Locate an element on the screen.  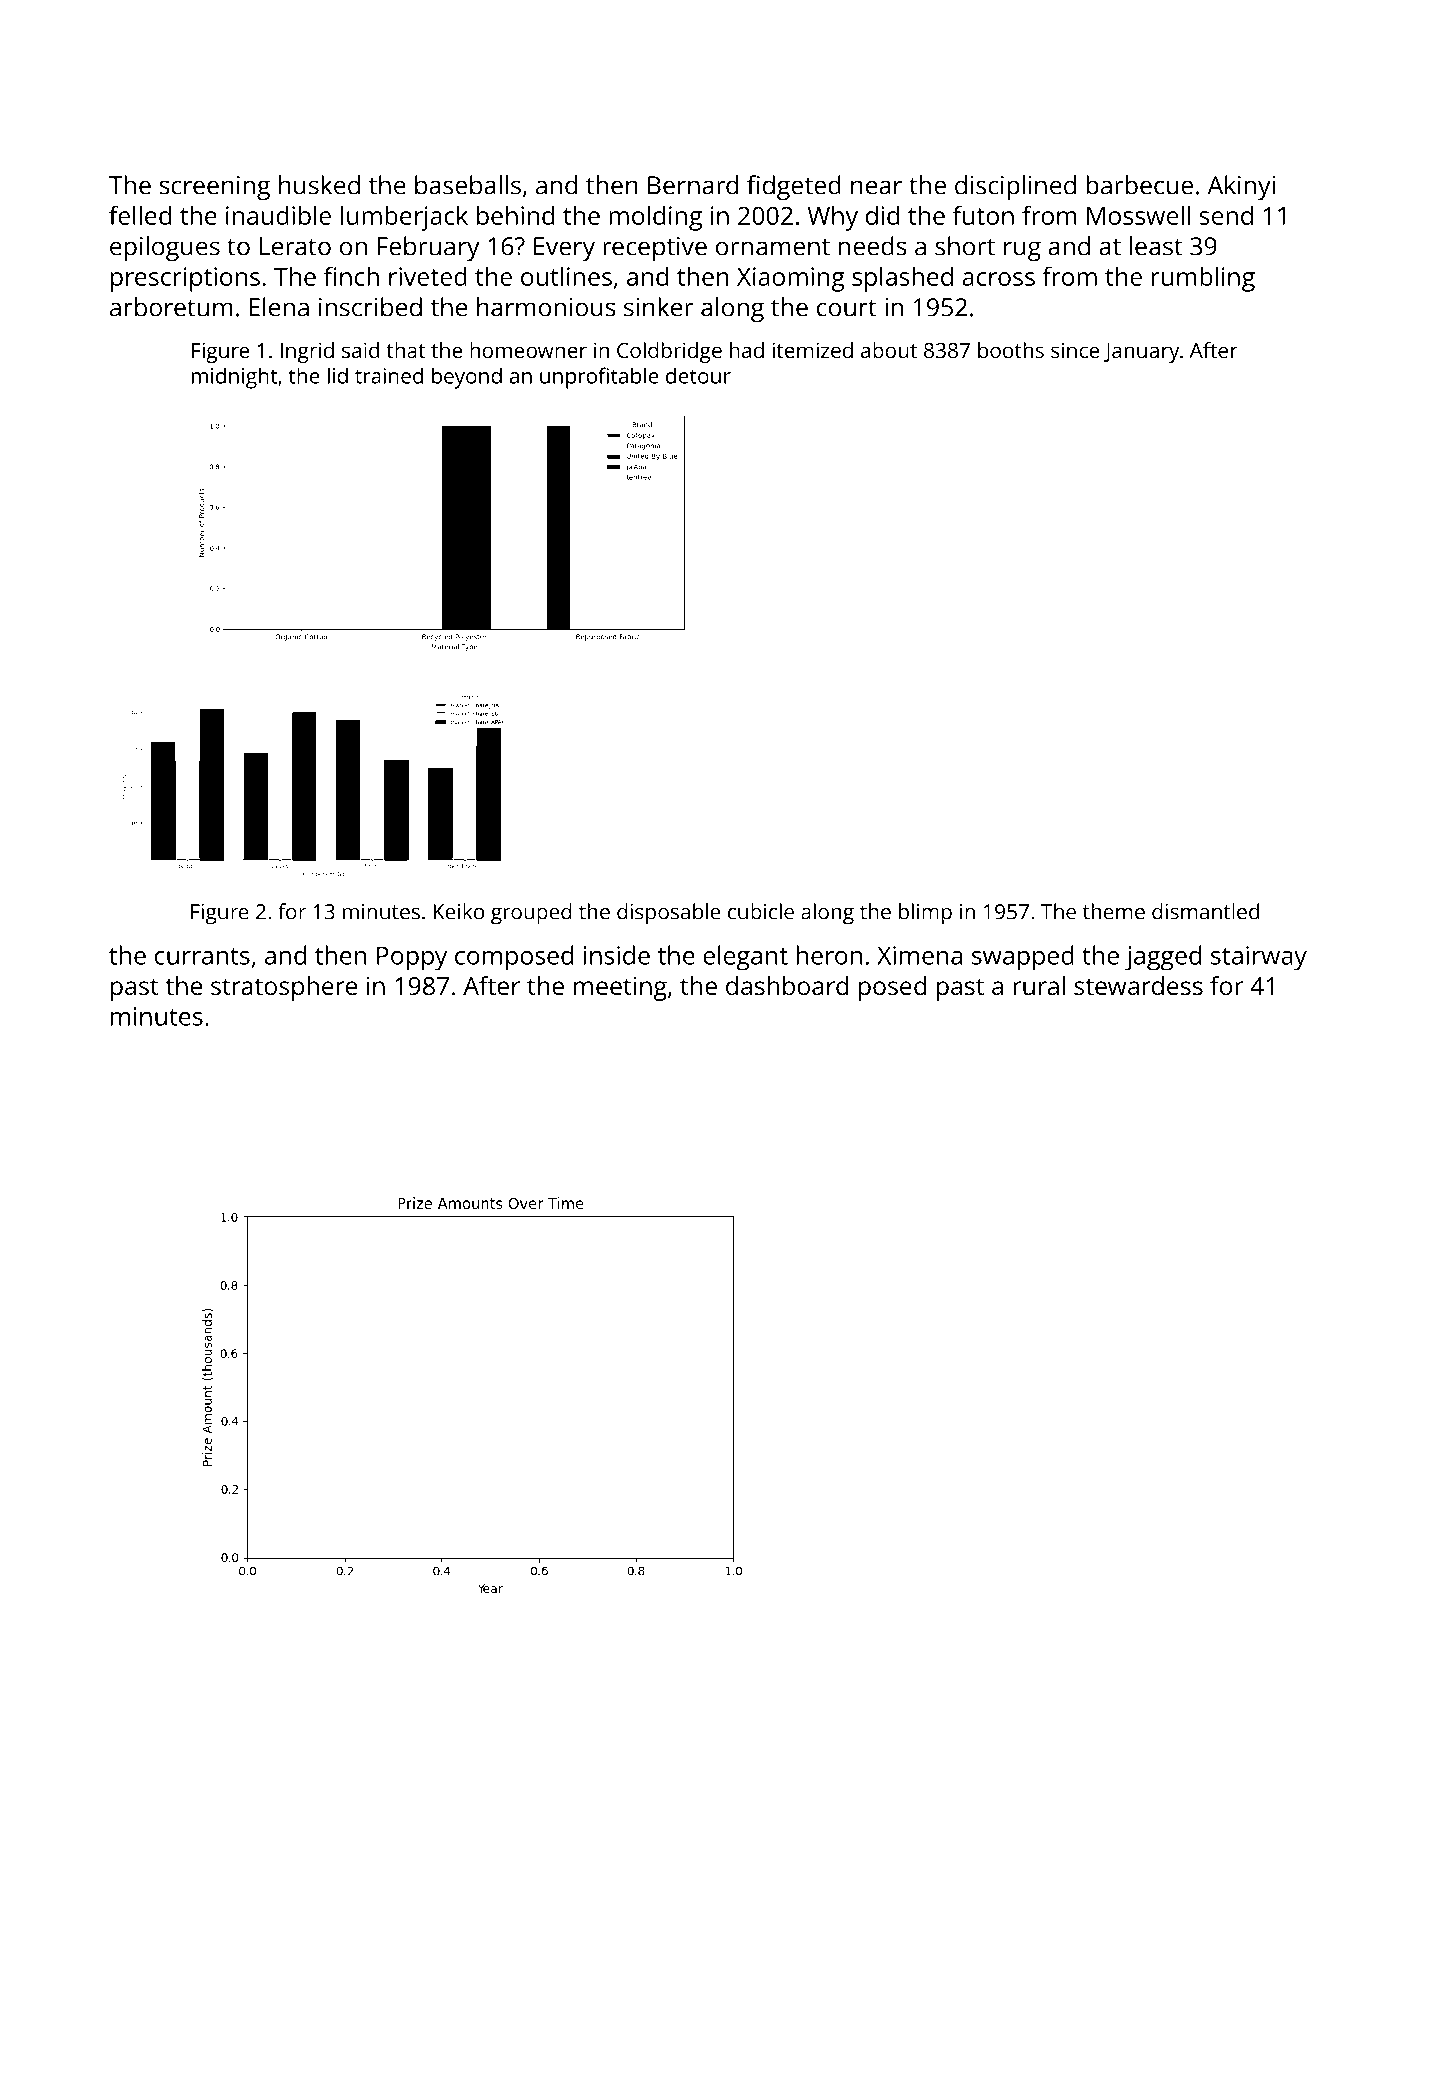
unprofitable is located at coordinates (599, 378).
